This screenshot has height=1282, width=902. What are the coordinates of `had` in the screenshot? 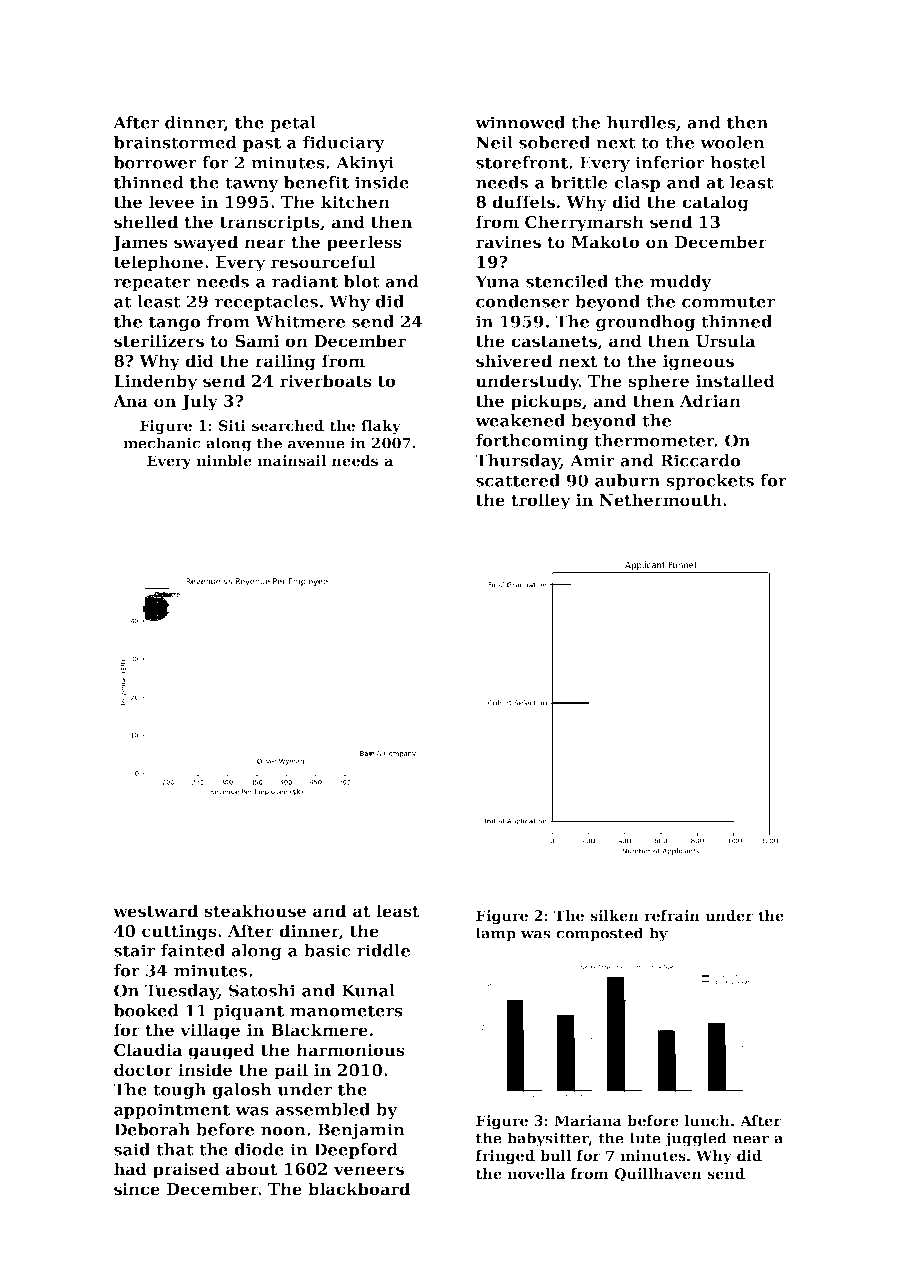 It's located at (130, 1169).
